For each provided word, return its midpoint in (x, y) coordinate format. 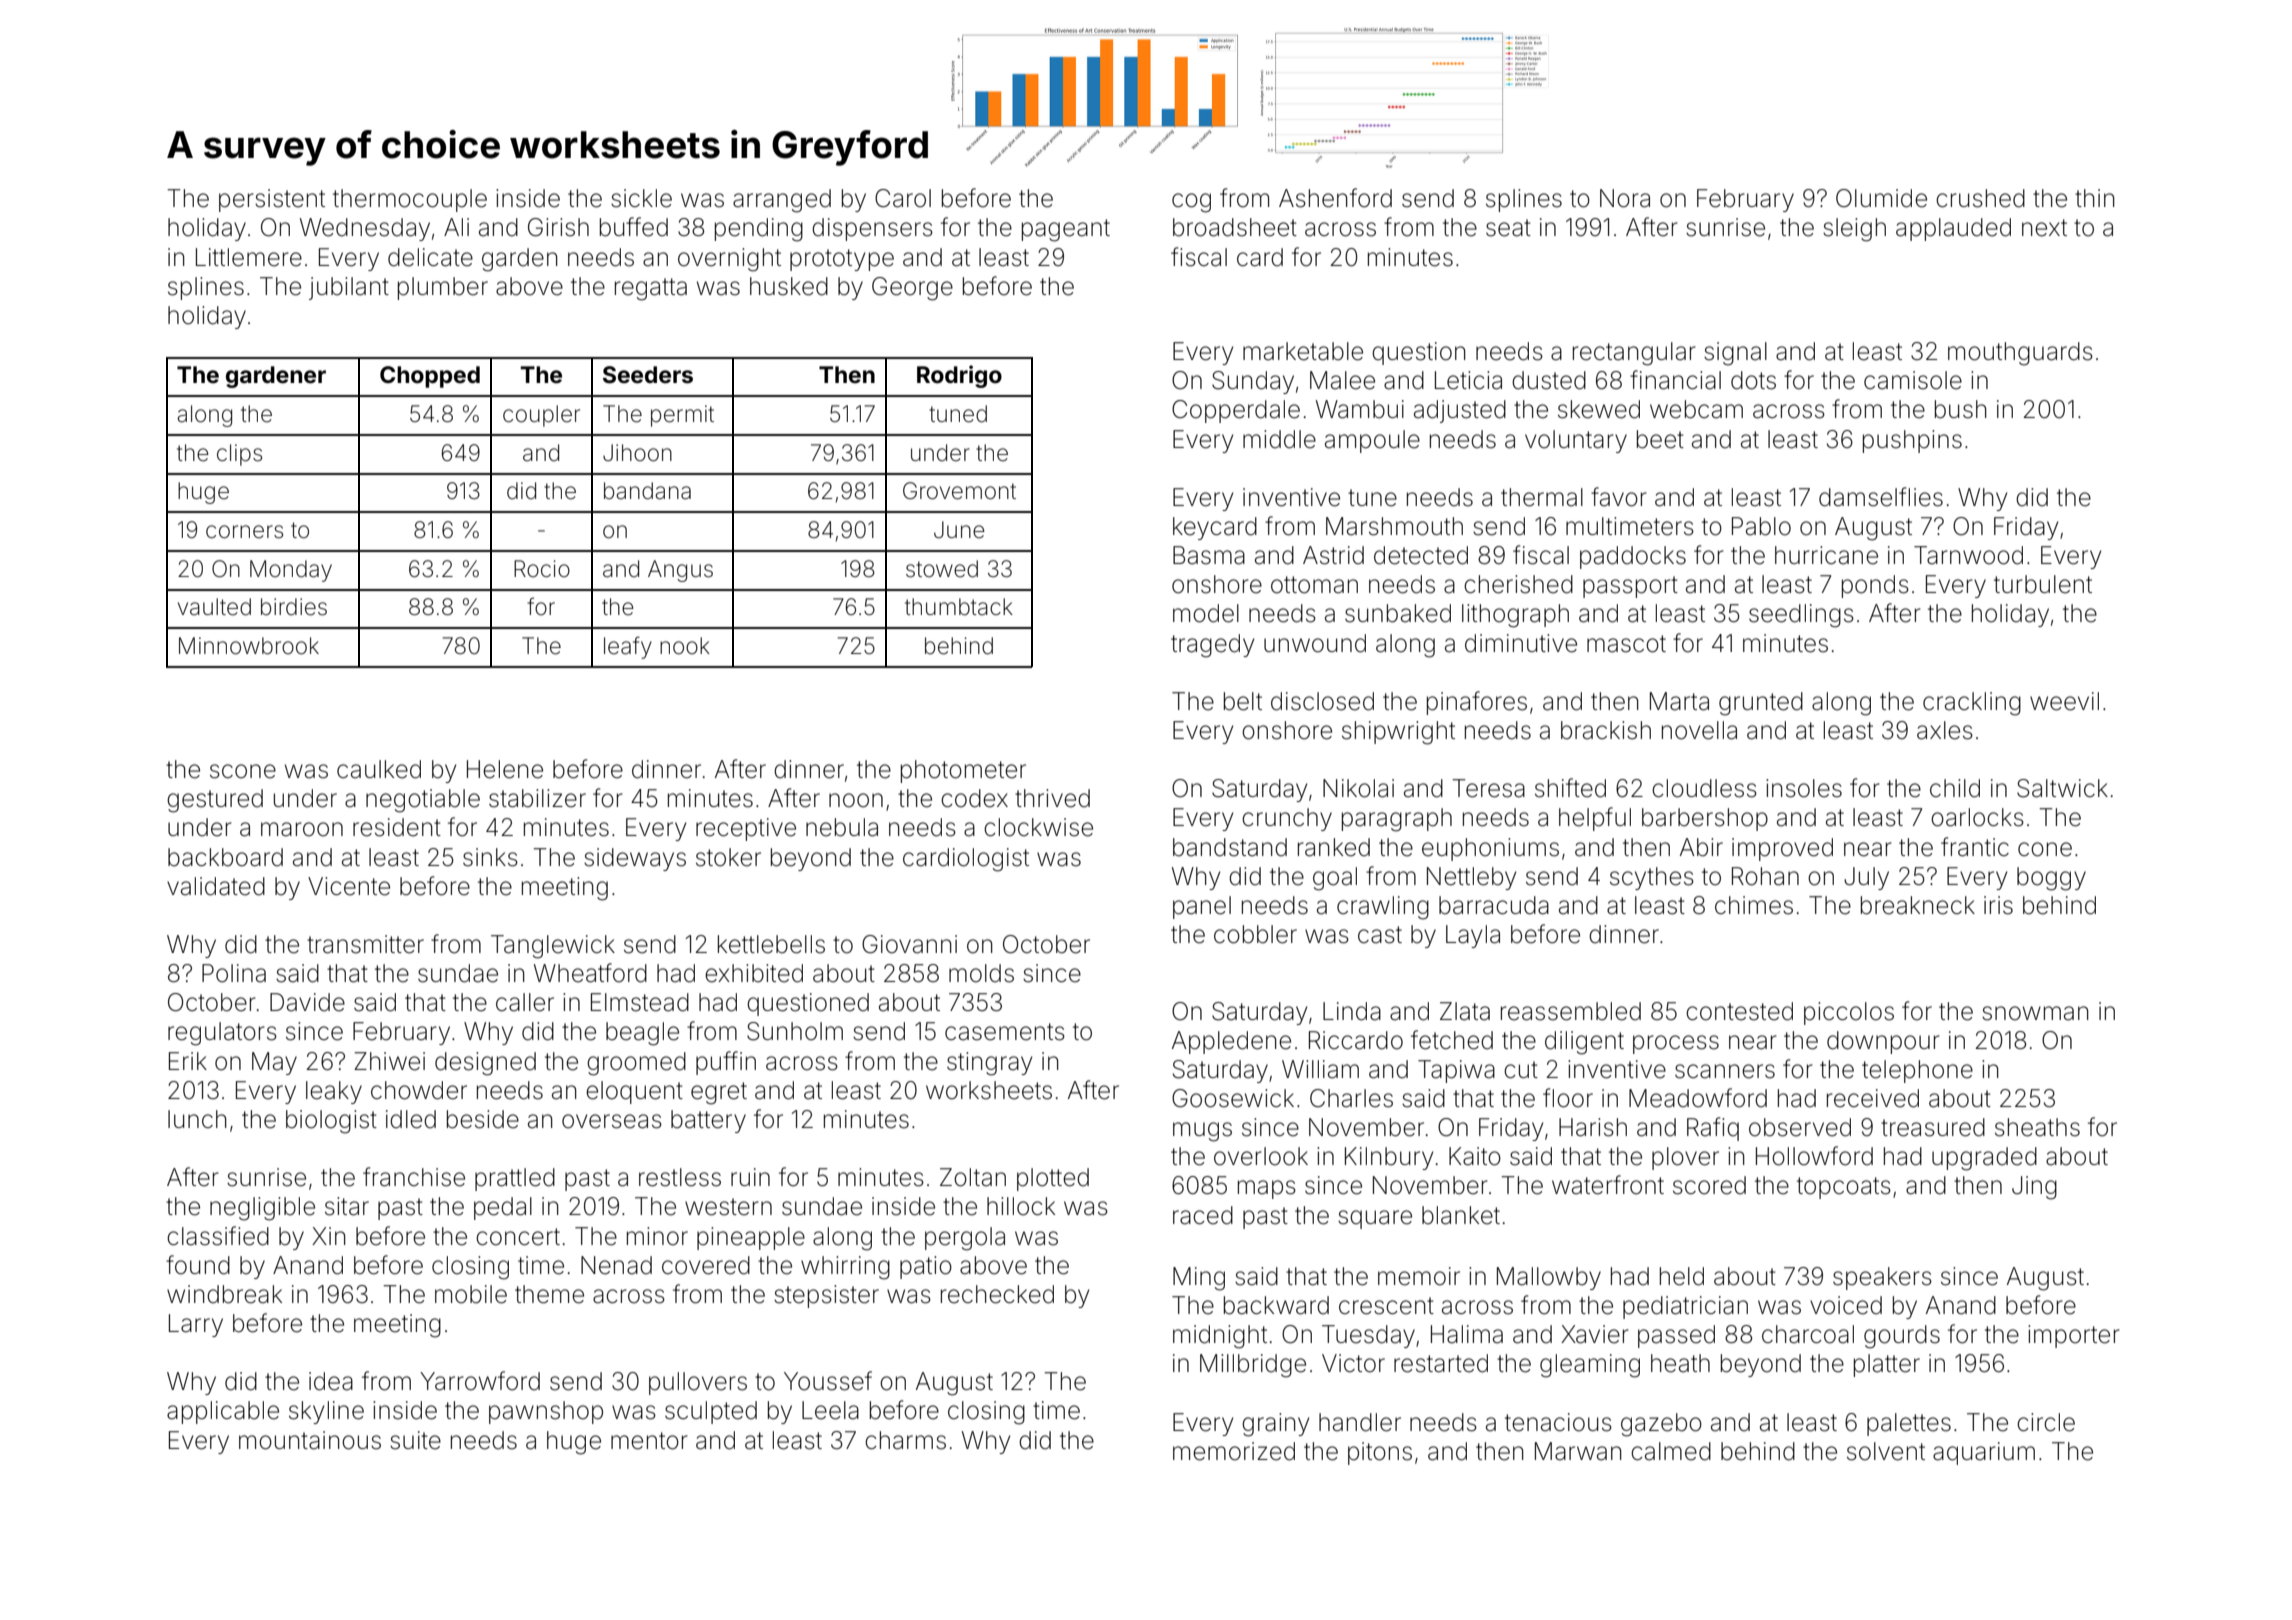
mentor (649, 1441)
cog (1191, 203)
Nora (1625, 198)
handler (1360, 1422)
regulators (222, 1034)
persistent (272, 200)
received (1873, 1098)
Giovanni (909, 944)
